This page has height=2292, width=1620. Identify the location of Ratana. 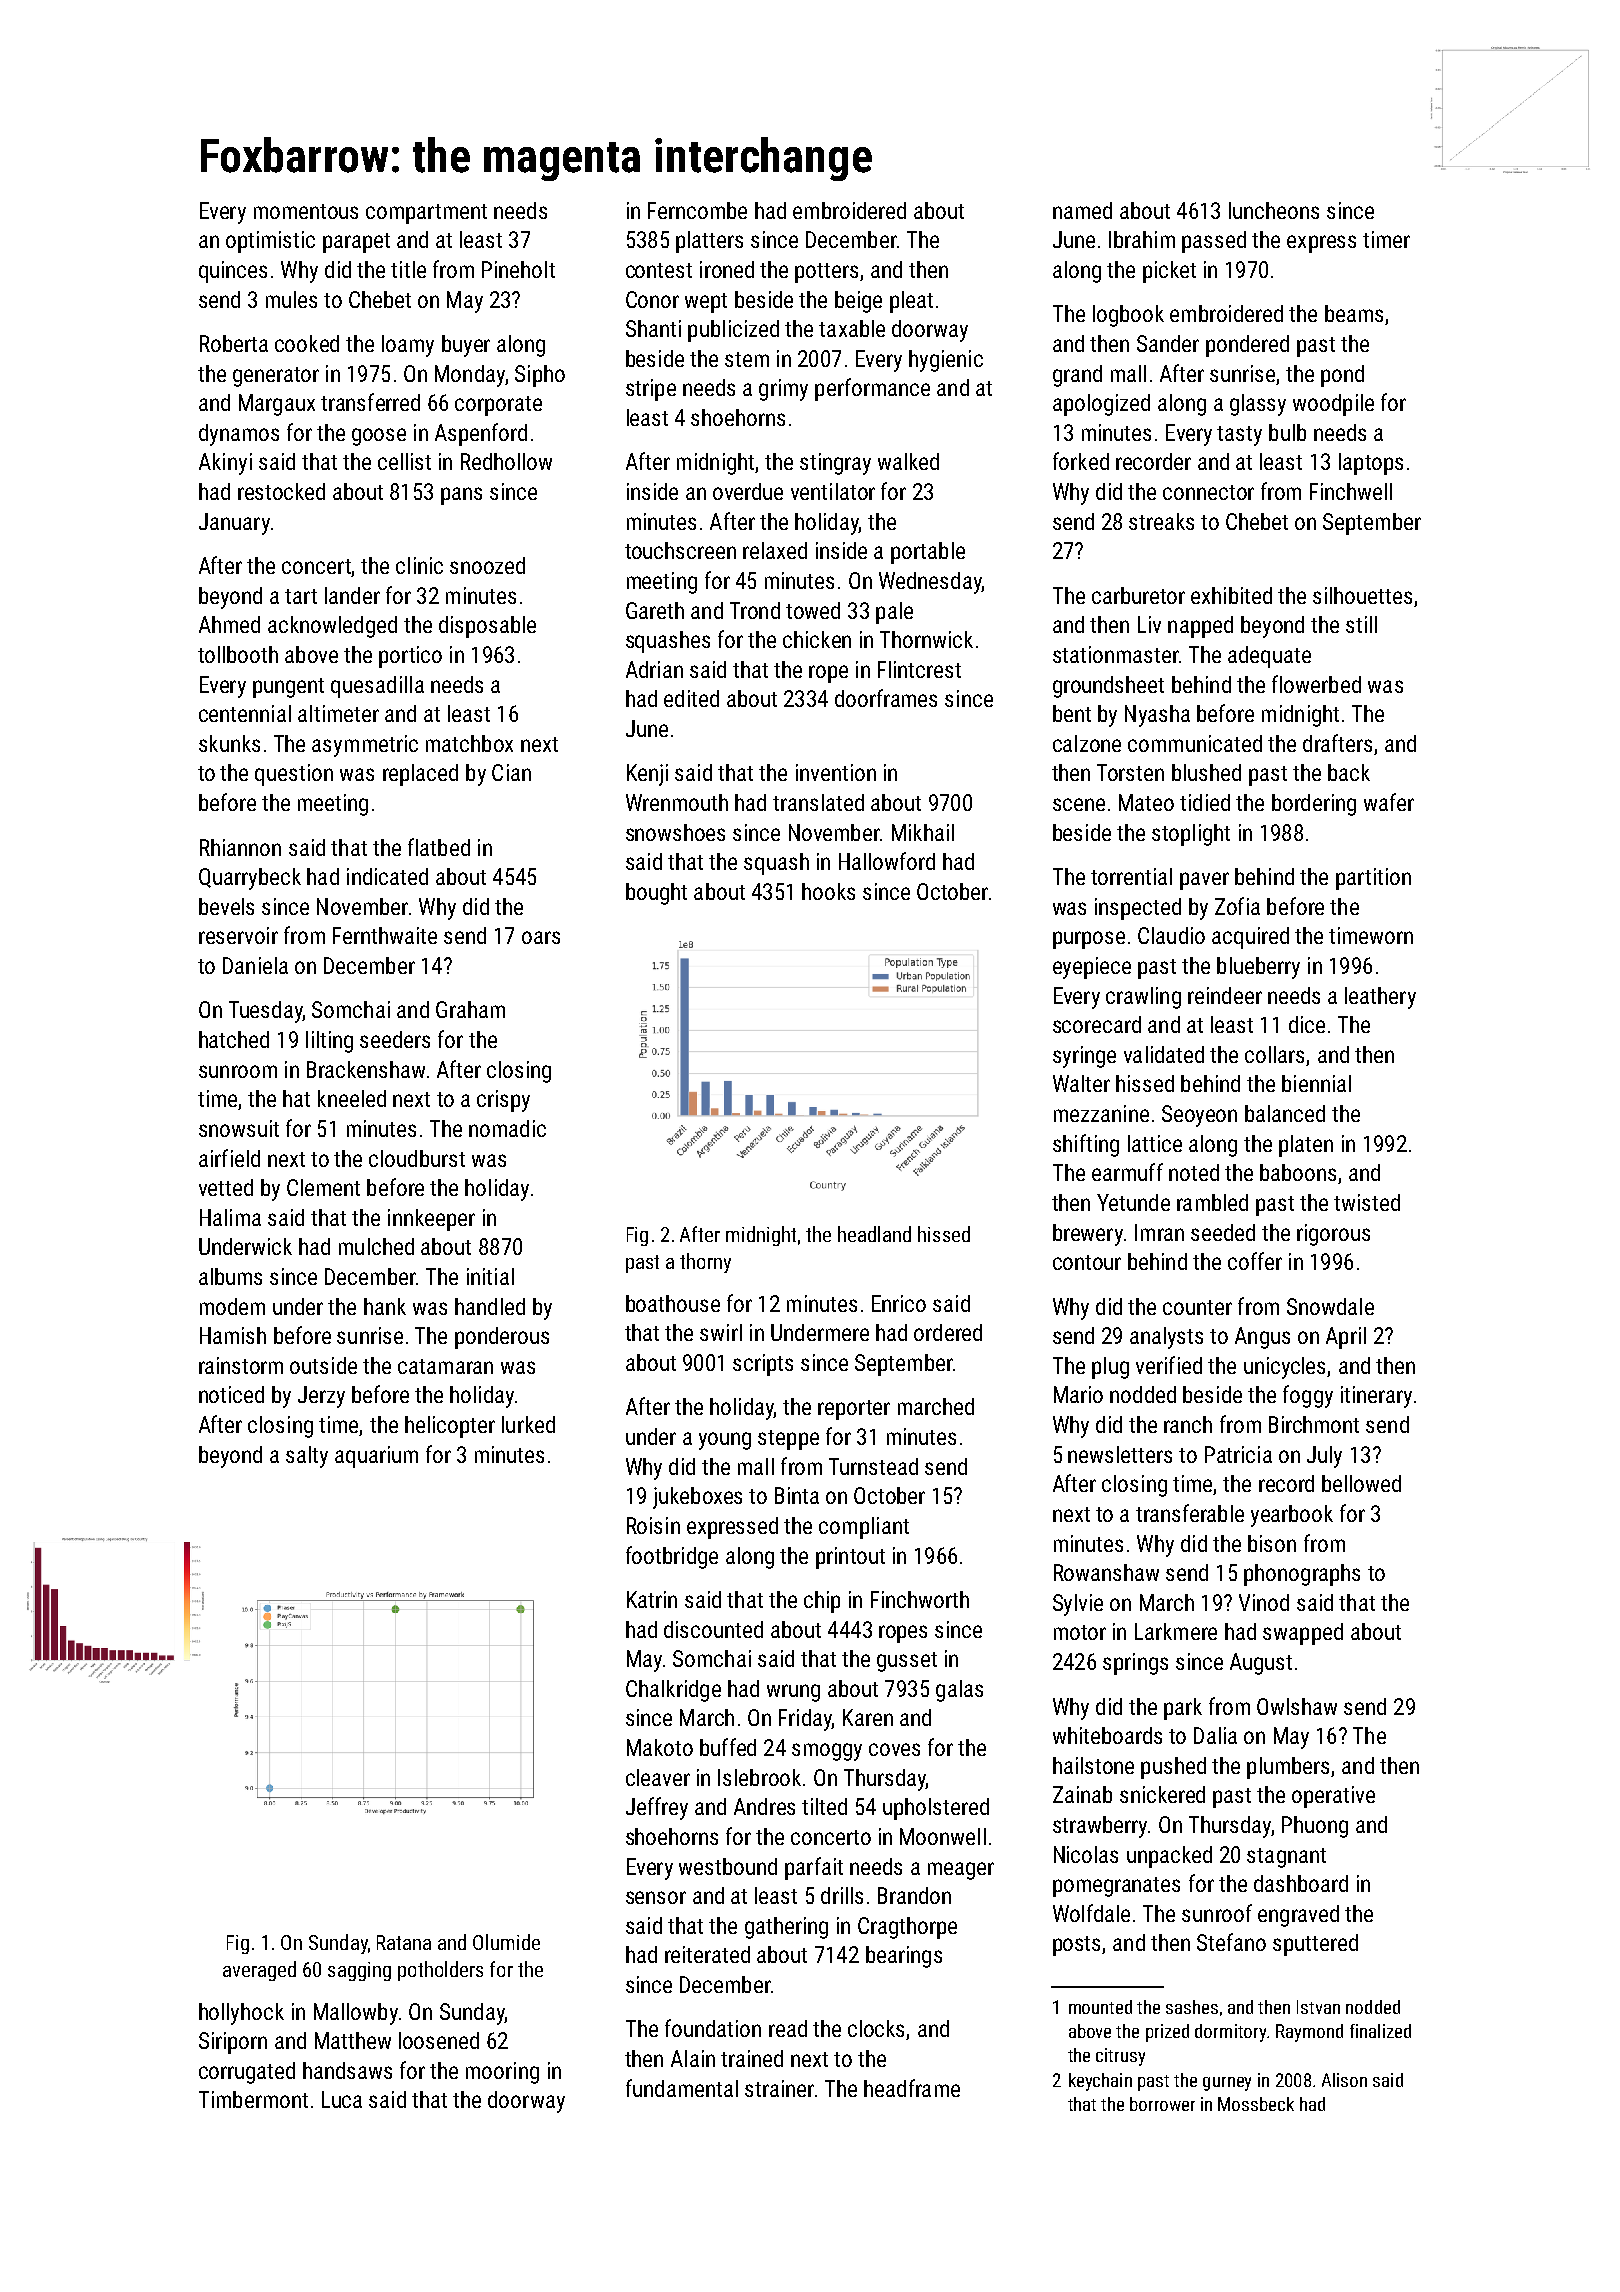
(404, 1942).
